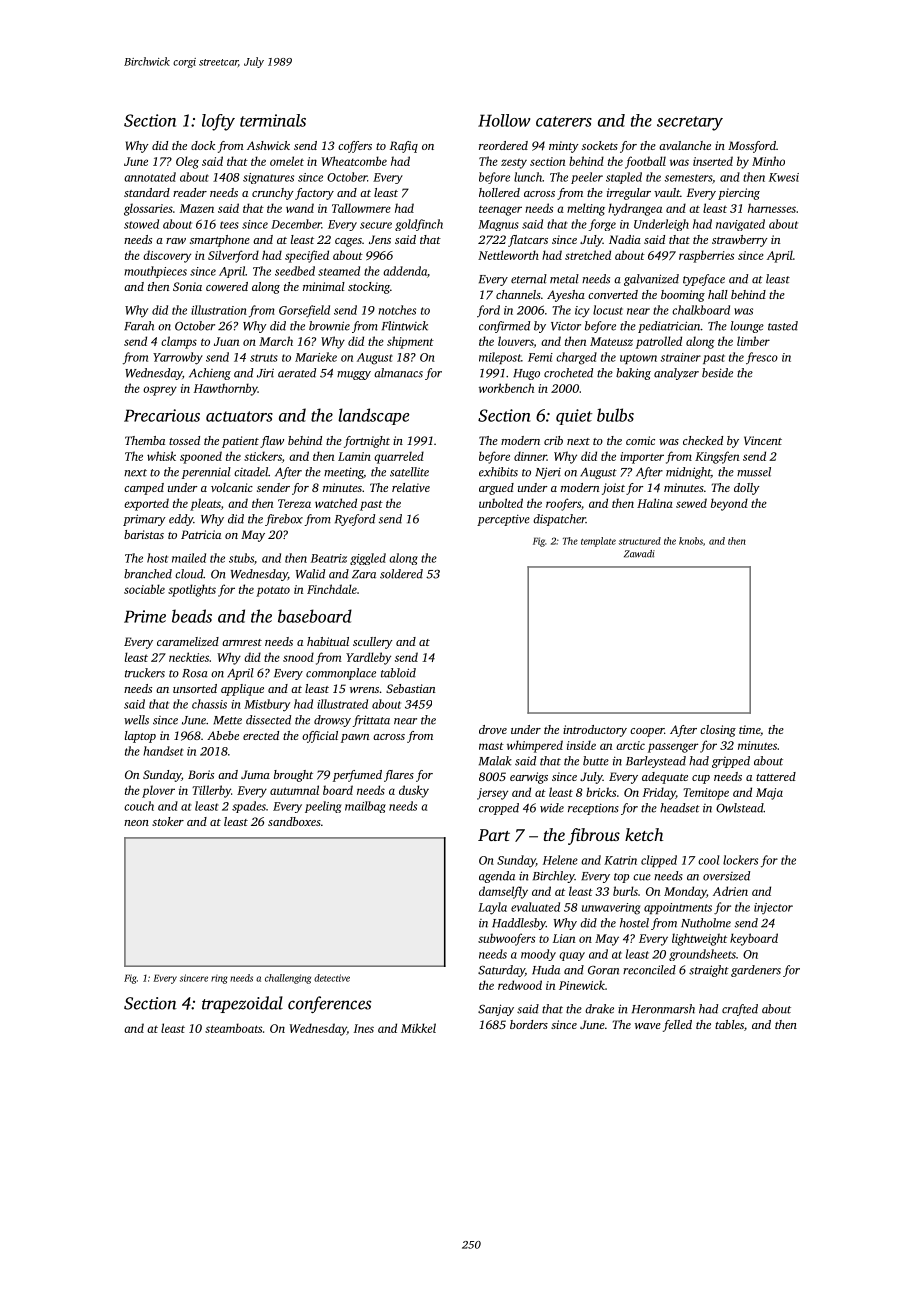 This page has height=1308, width=924. What do you see at coordinates (399, 457) in the page?
I see `quarreled` at bounding box center [399, 457].
